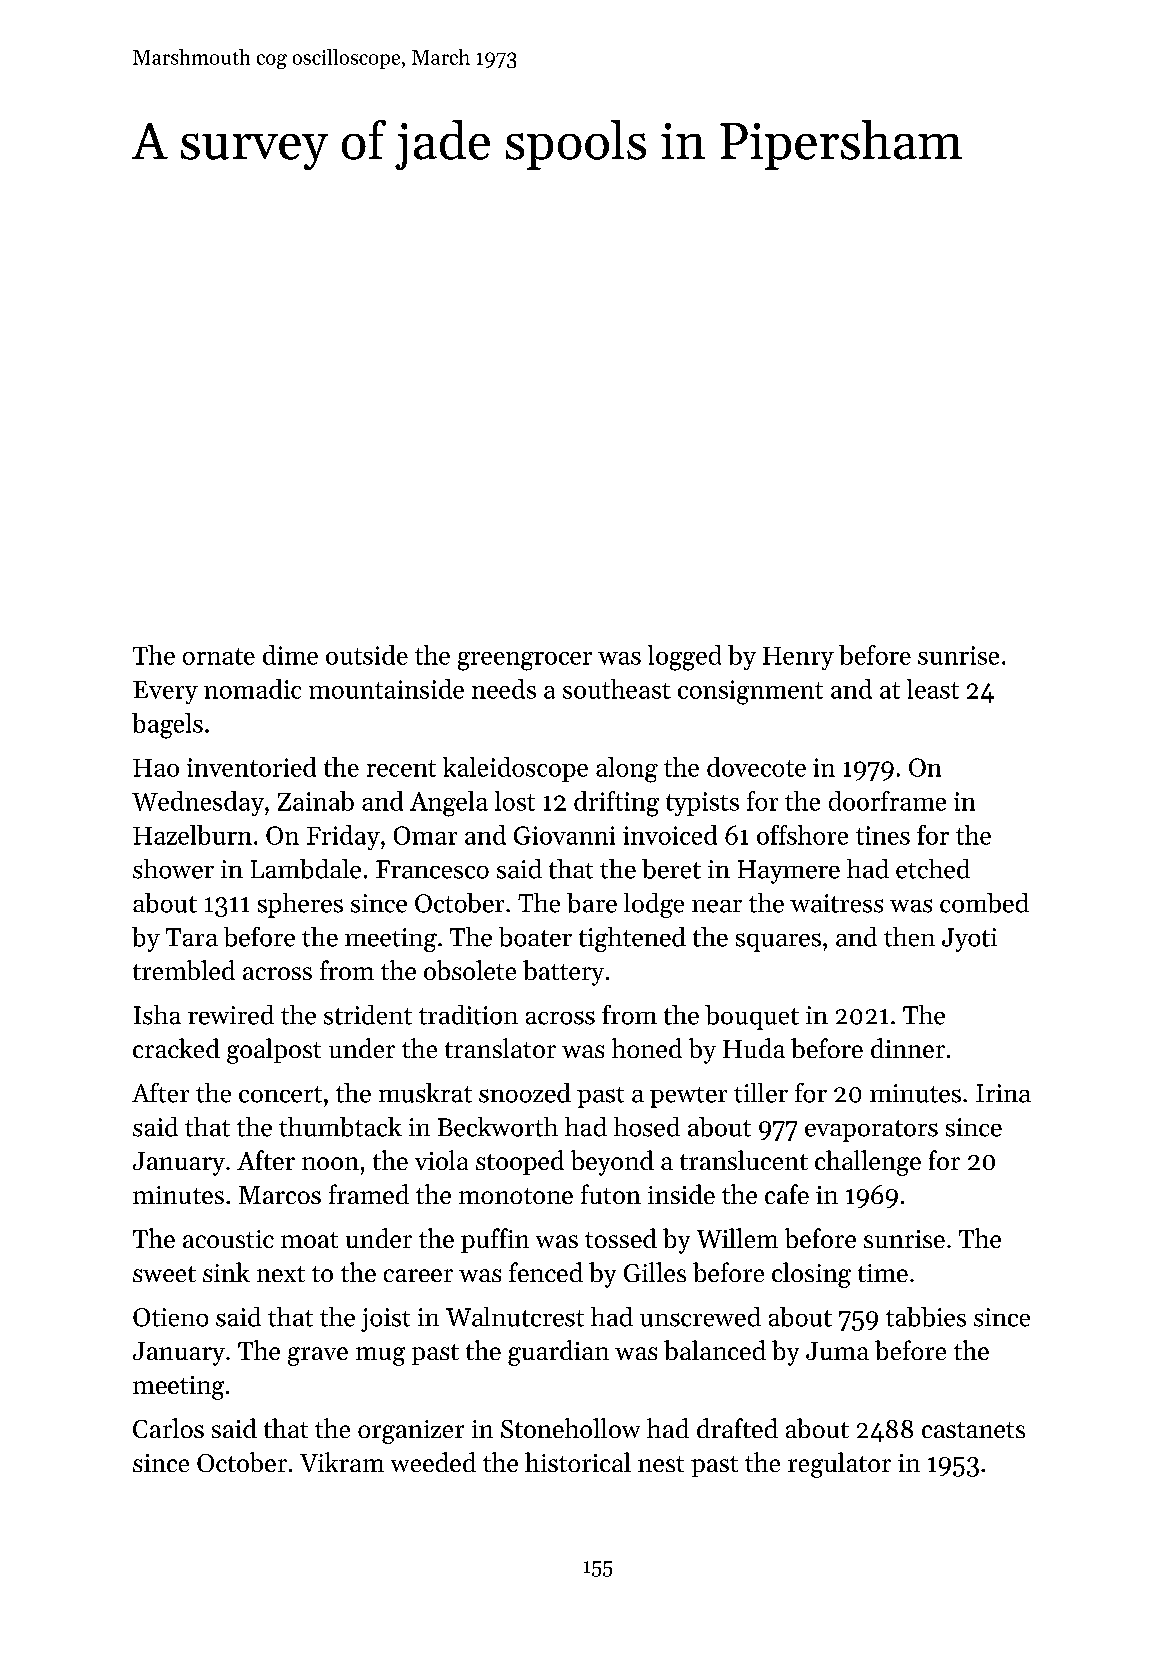 Image resolution: width=1165 pixels, height=1654 pixels. Describe the element at coordinates (578, 1462) in the page. I see `historical` at that location.
